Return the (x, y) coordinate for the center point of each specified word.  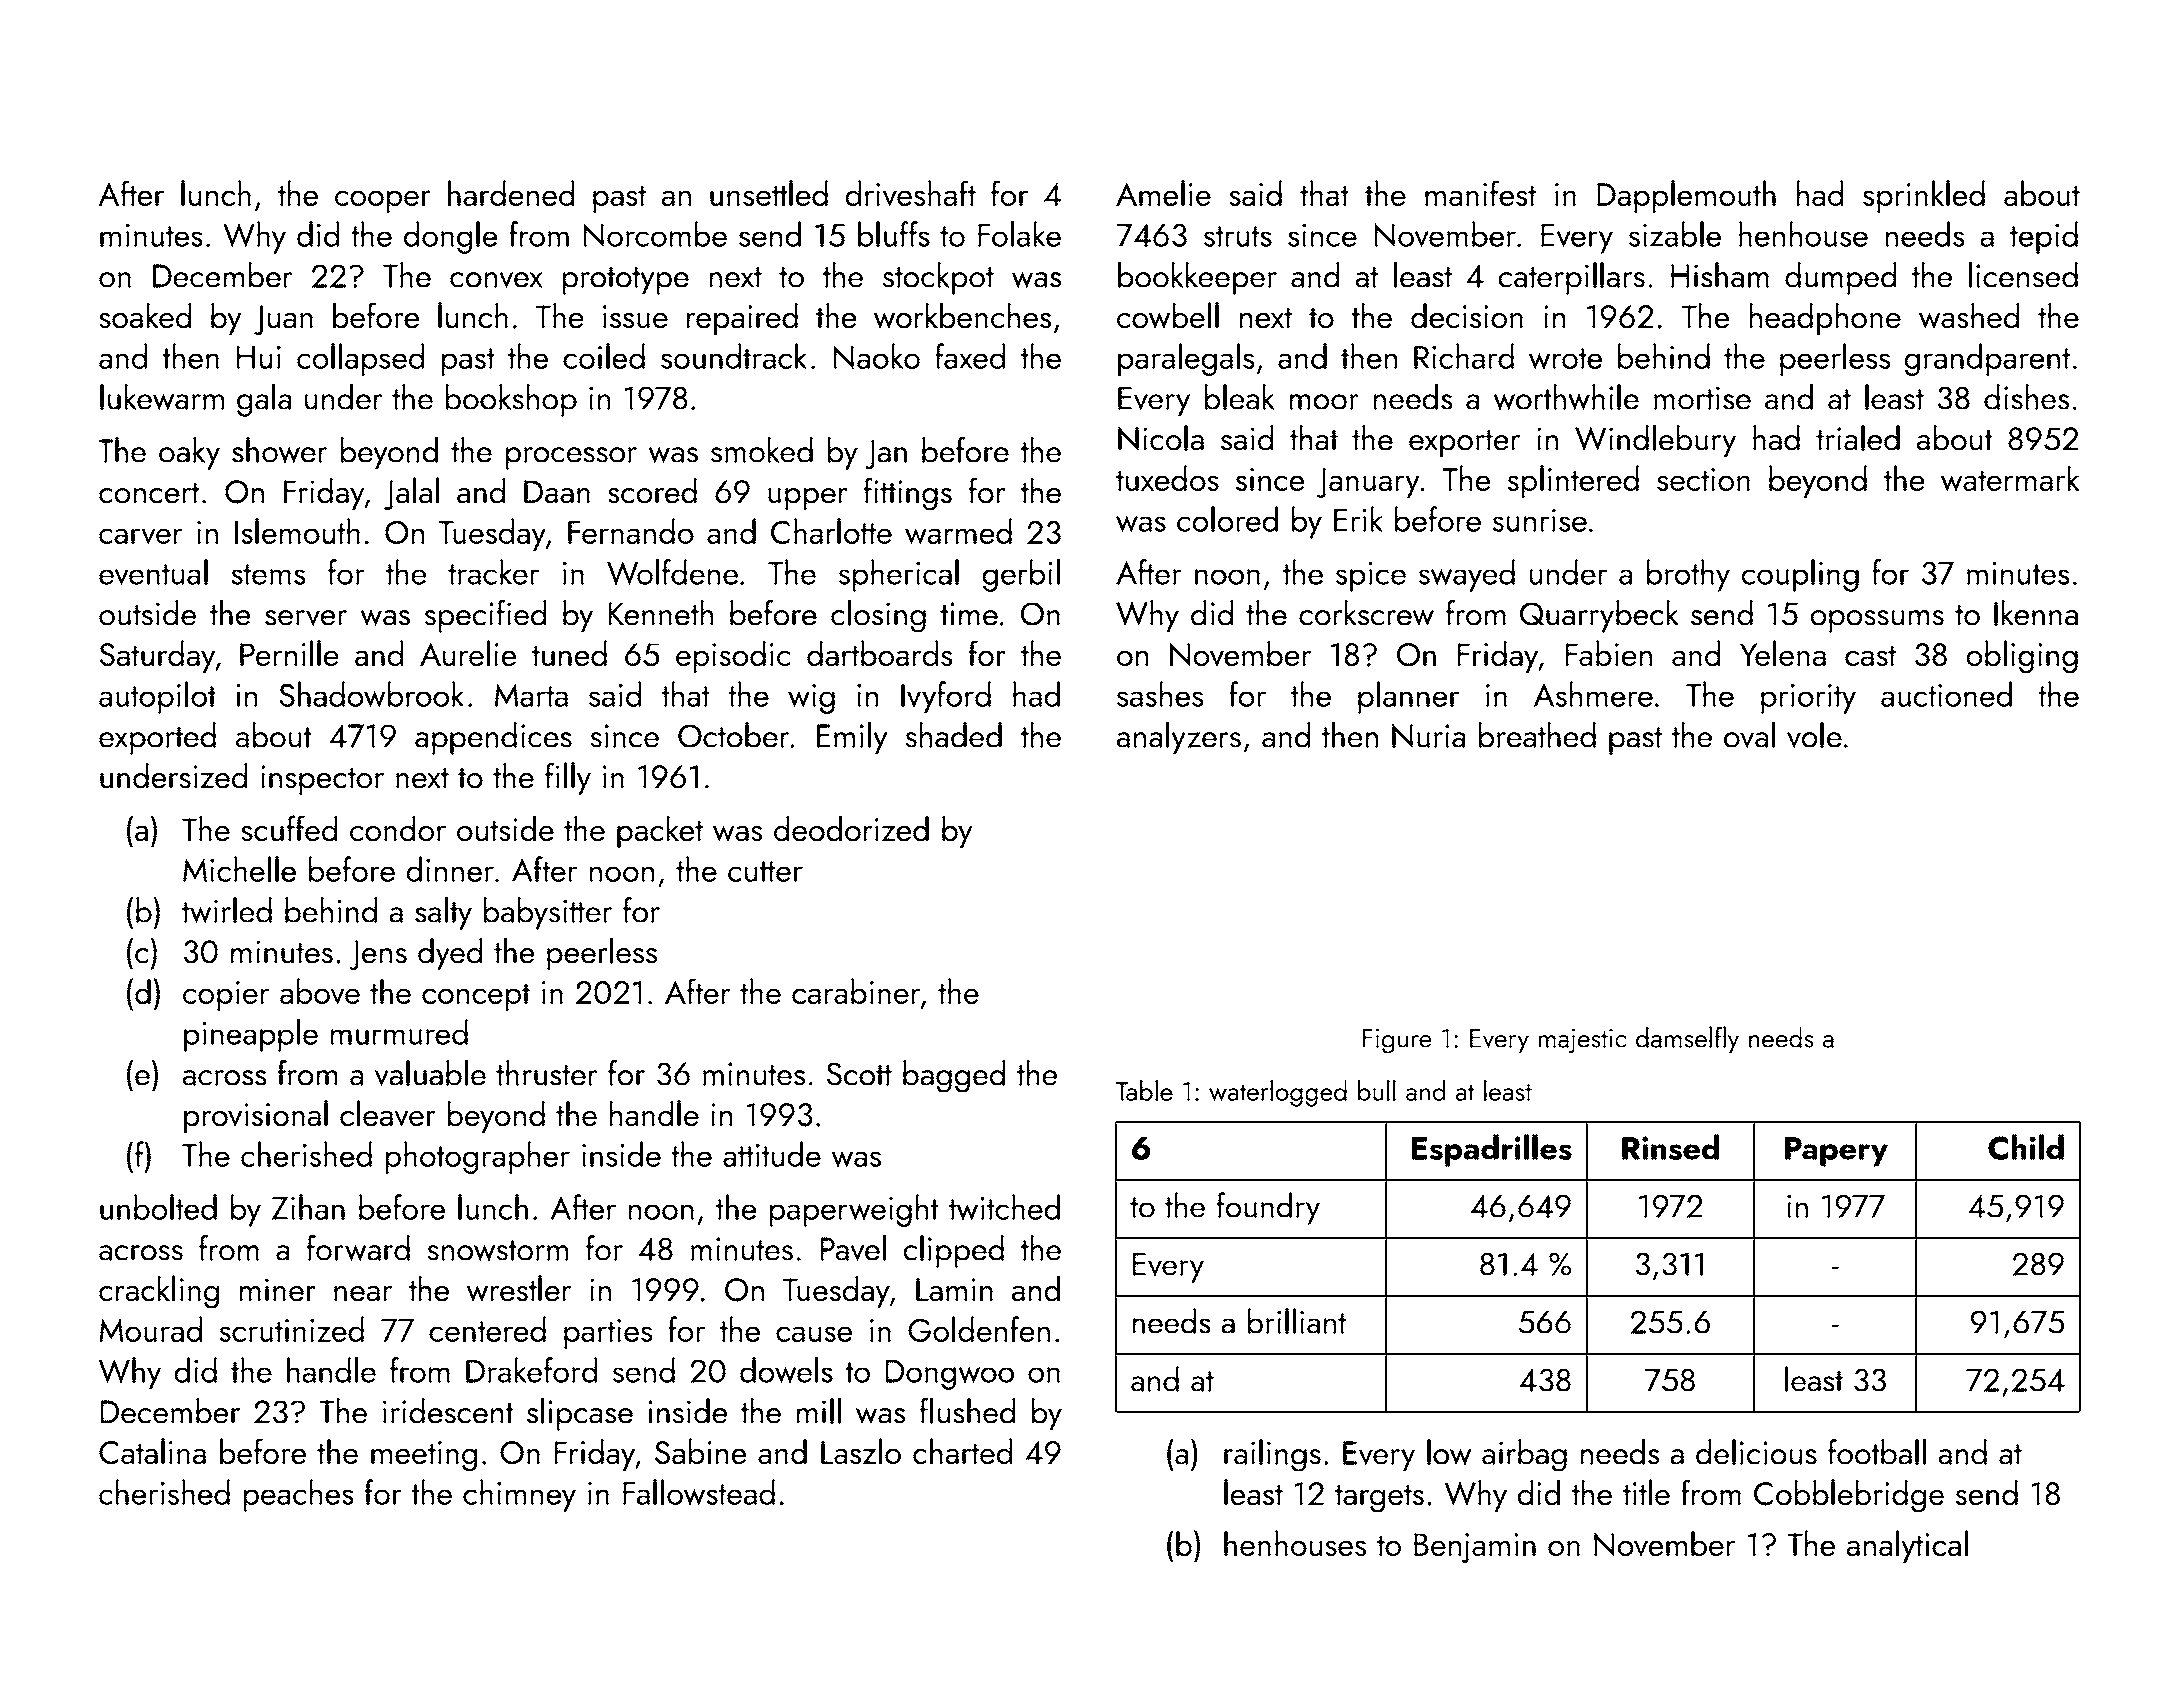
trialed (1858, 438)
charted (962, 1451)
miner (278, 1290)
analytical (1907, 1546)
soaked (145, 316)
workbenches (962, 316)
